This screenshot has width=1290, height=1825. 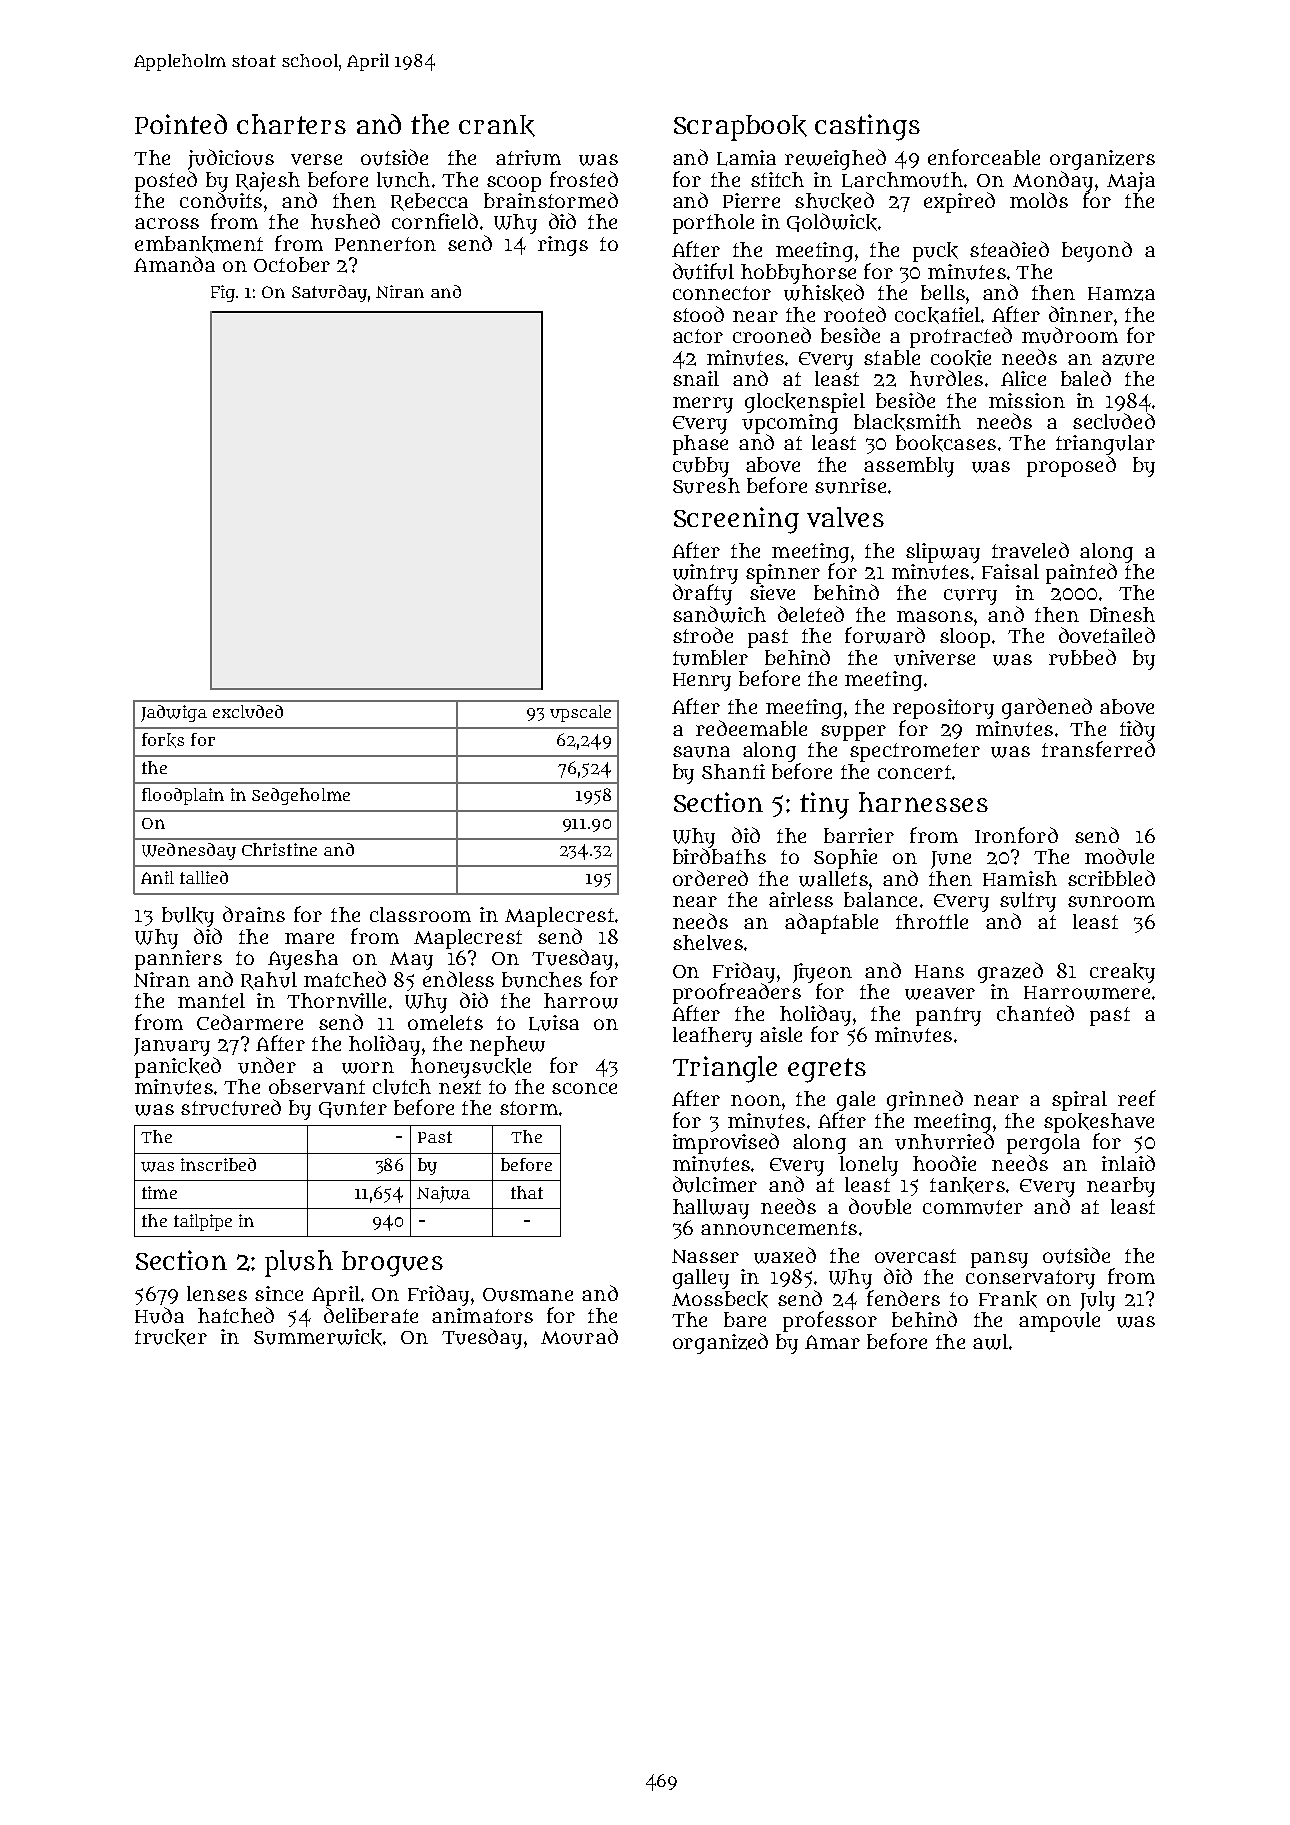 I want to click on Scrapbook, so click(x=740, y=128).
